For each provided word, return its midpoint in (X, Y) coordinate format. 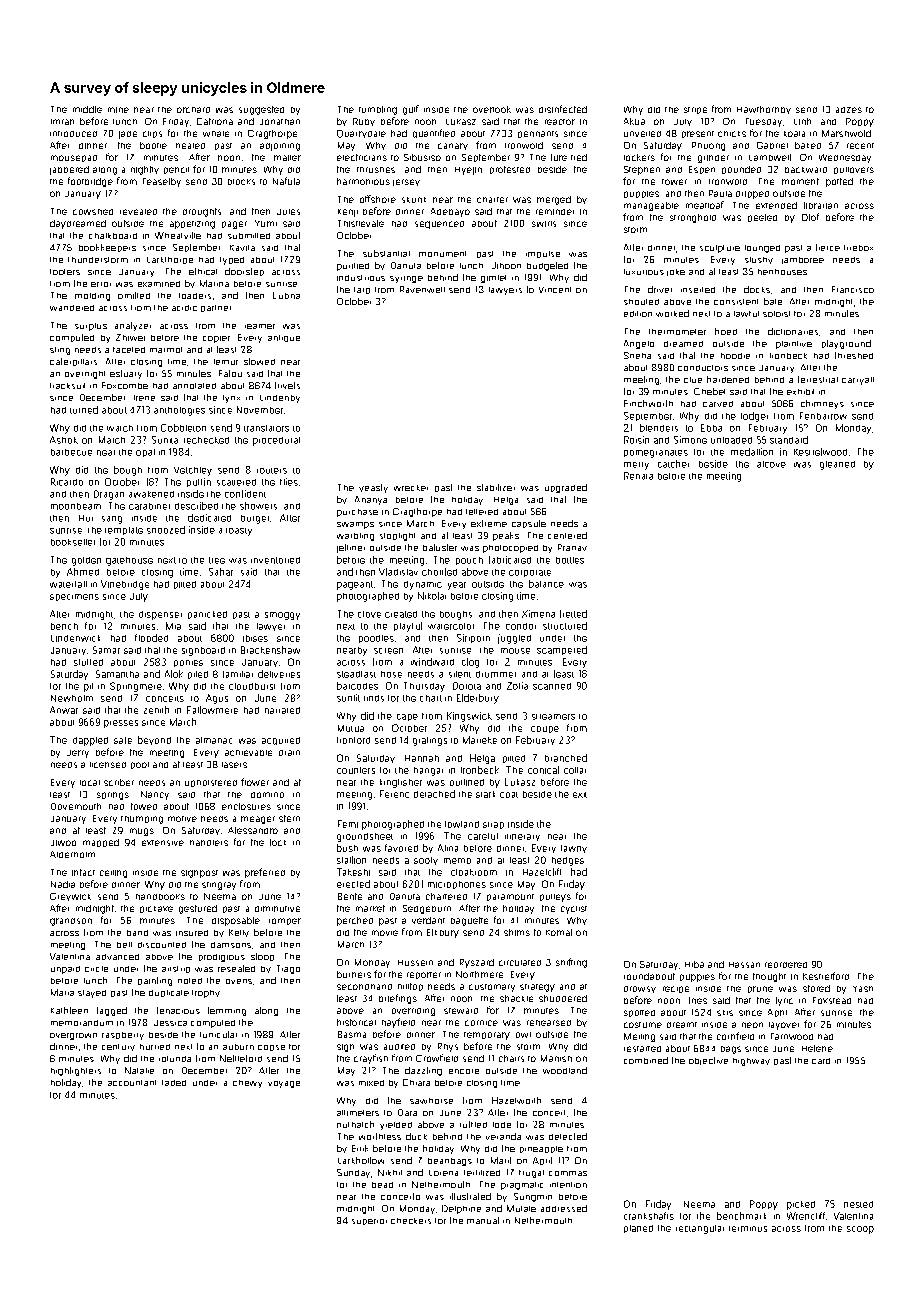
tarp (362, 290)
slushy (759, 260)
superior (369, 1222)
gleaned (837, 465)
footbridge (90, 182)
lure (559, 157)
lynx (231, 399)
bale (773, 301)
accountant (132, 1083)
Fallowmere (212, 710)
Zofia (517, 686)
